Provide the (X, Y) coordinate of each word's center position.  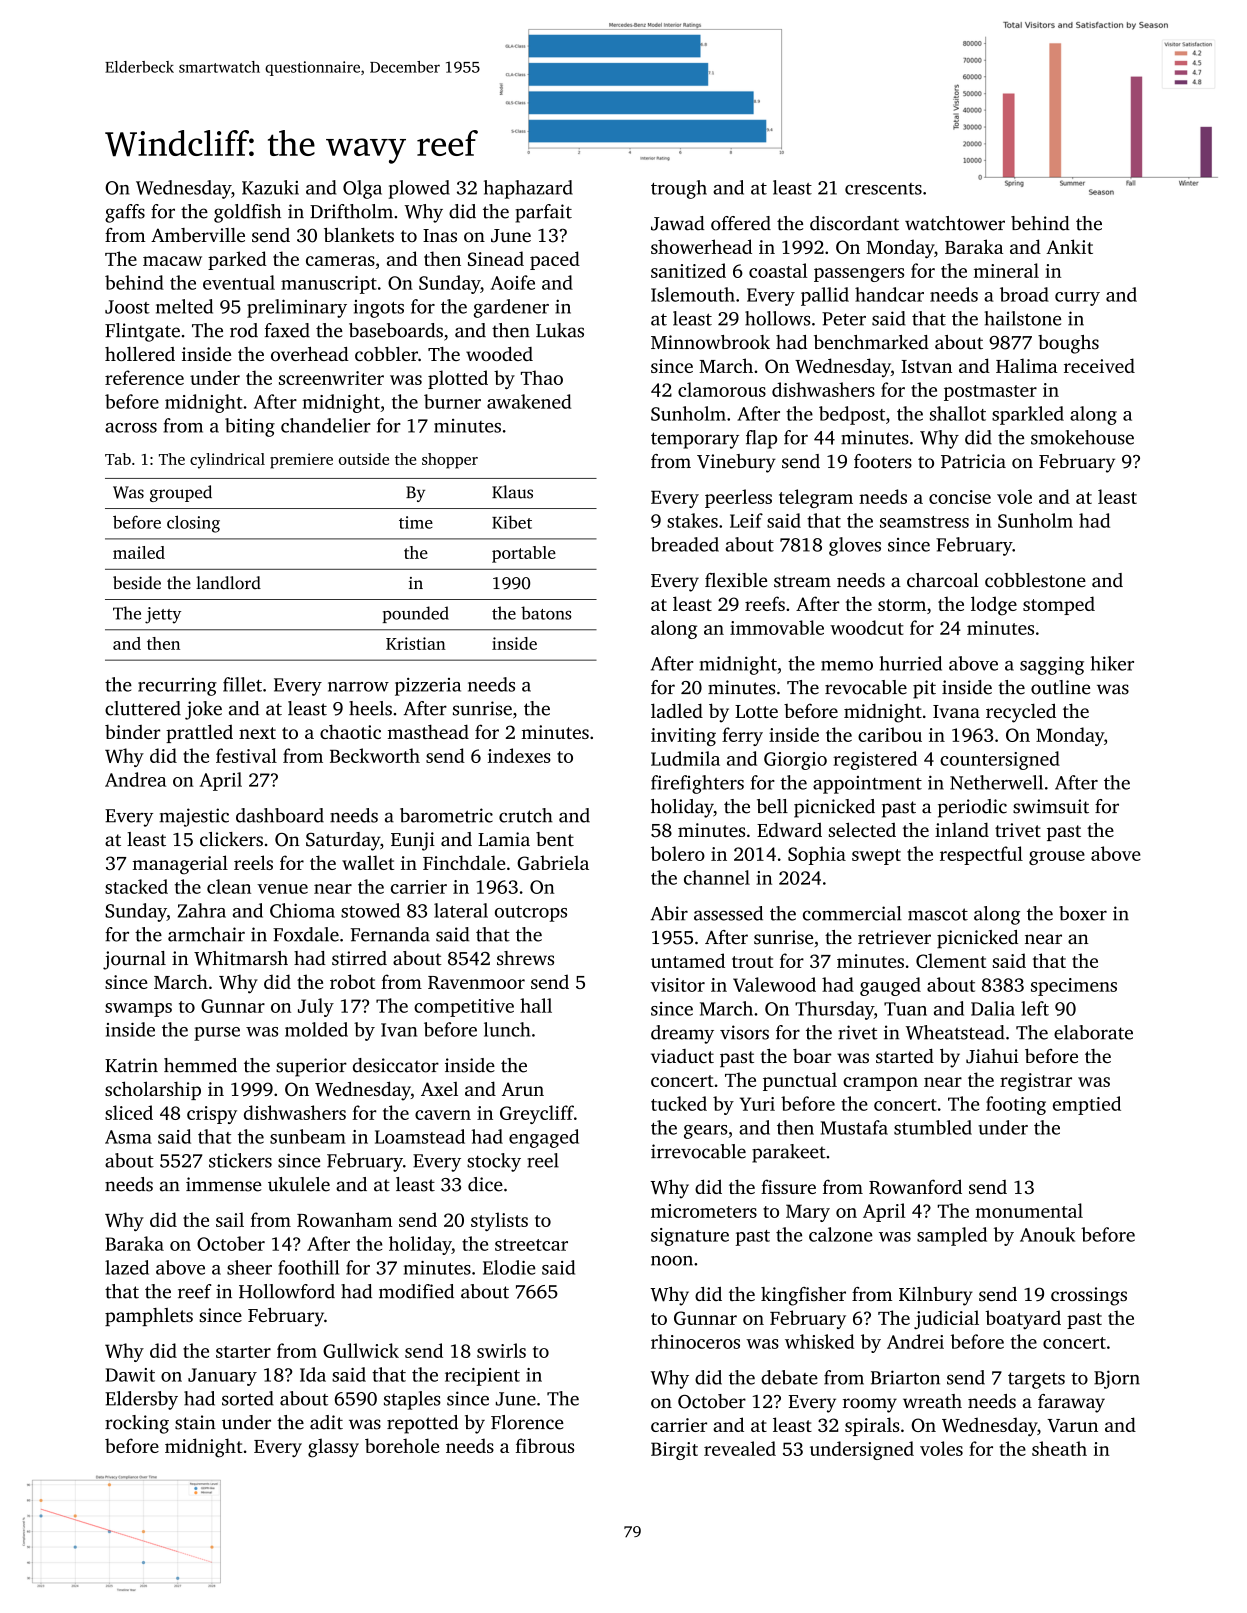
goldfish (247, 213)
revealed (740, 1448)
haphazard (528, 189)
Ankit (1069, 246)
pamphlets (149, 1317)
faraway (1071, 1403)
